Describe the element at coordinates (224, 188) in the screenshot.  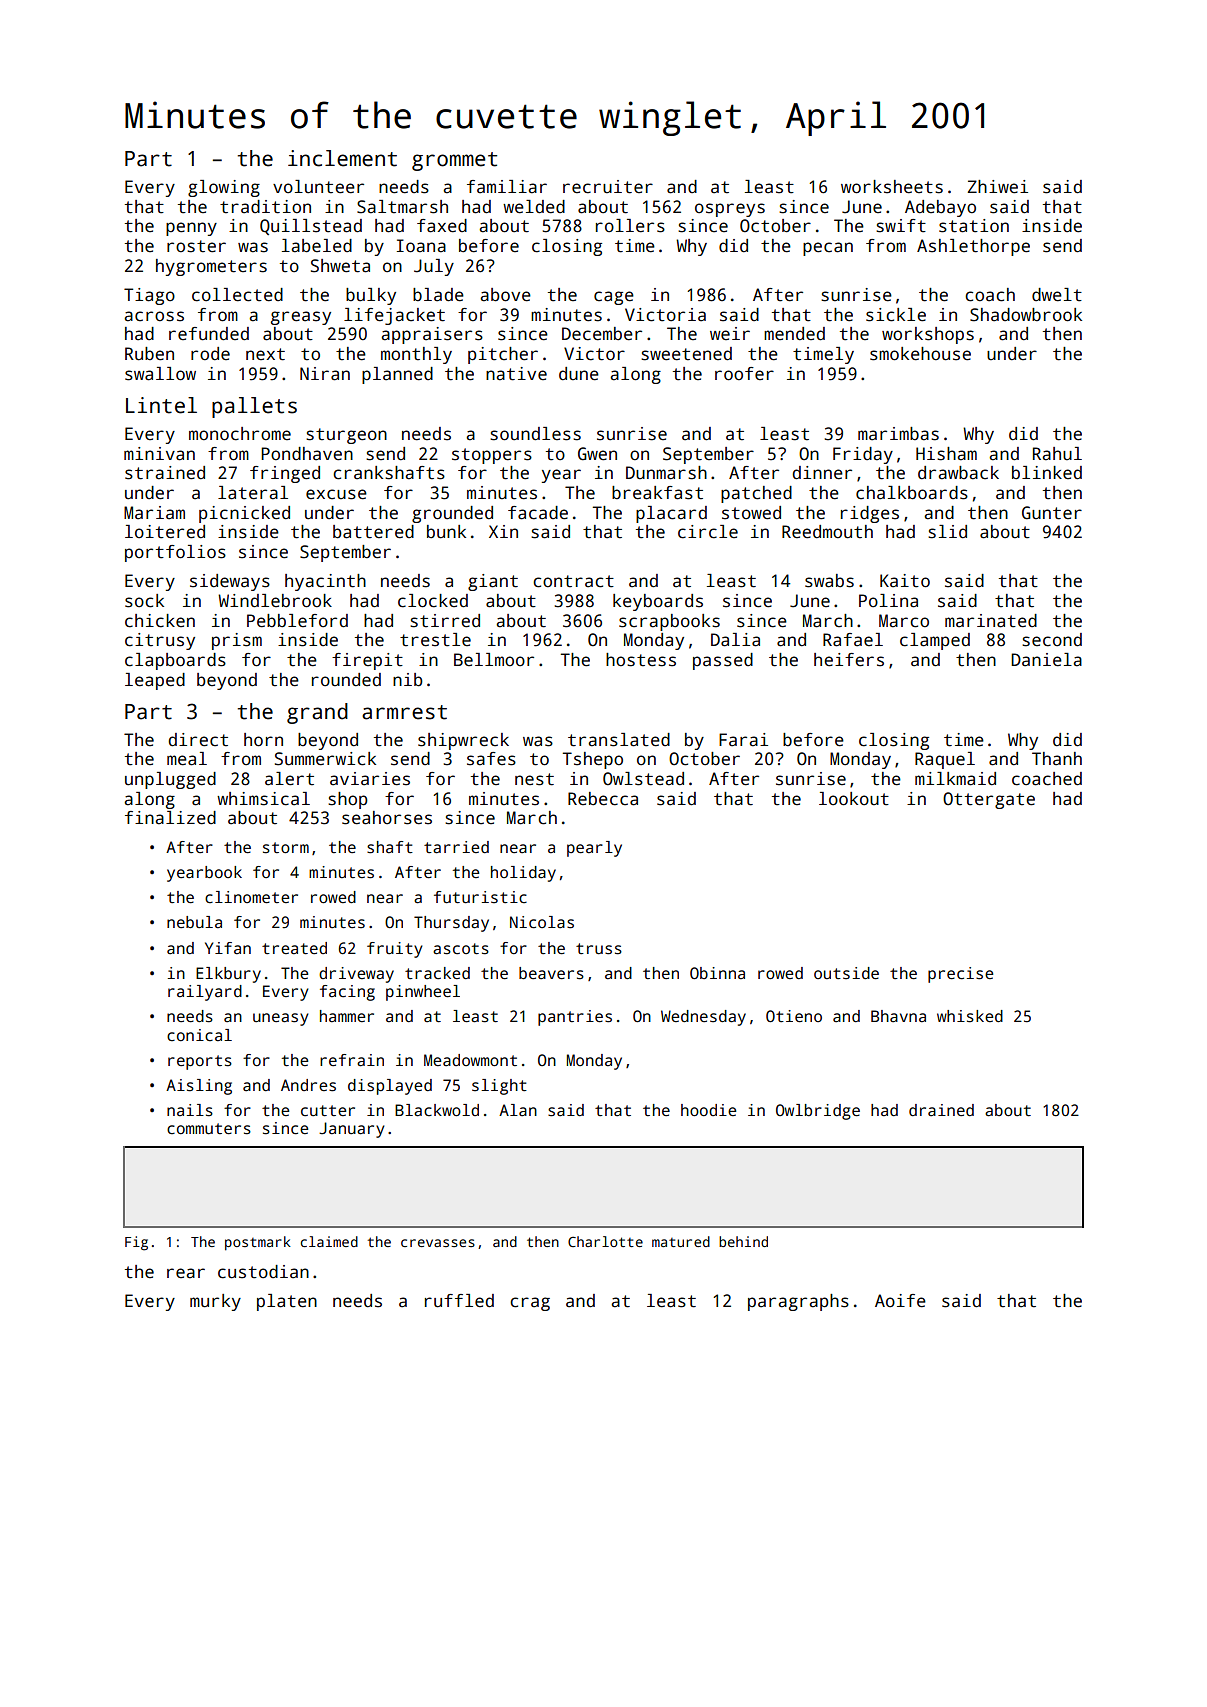
I see `glowing` at that location.
